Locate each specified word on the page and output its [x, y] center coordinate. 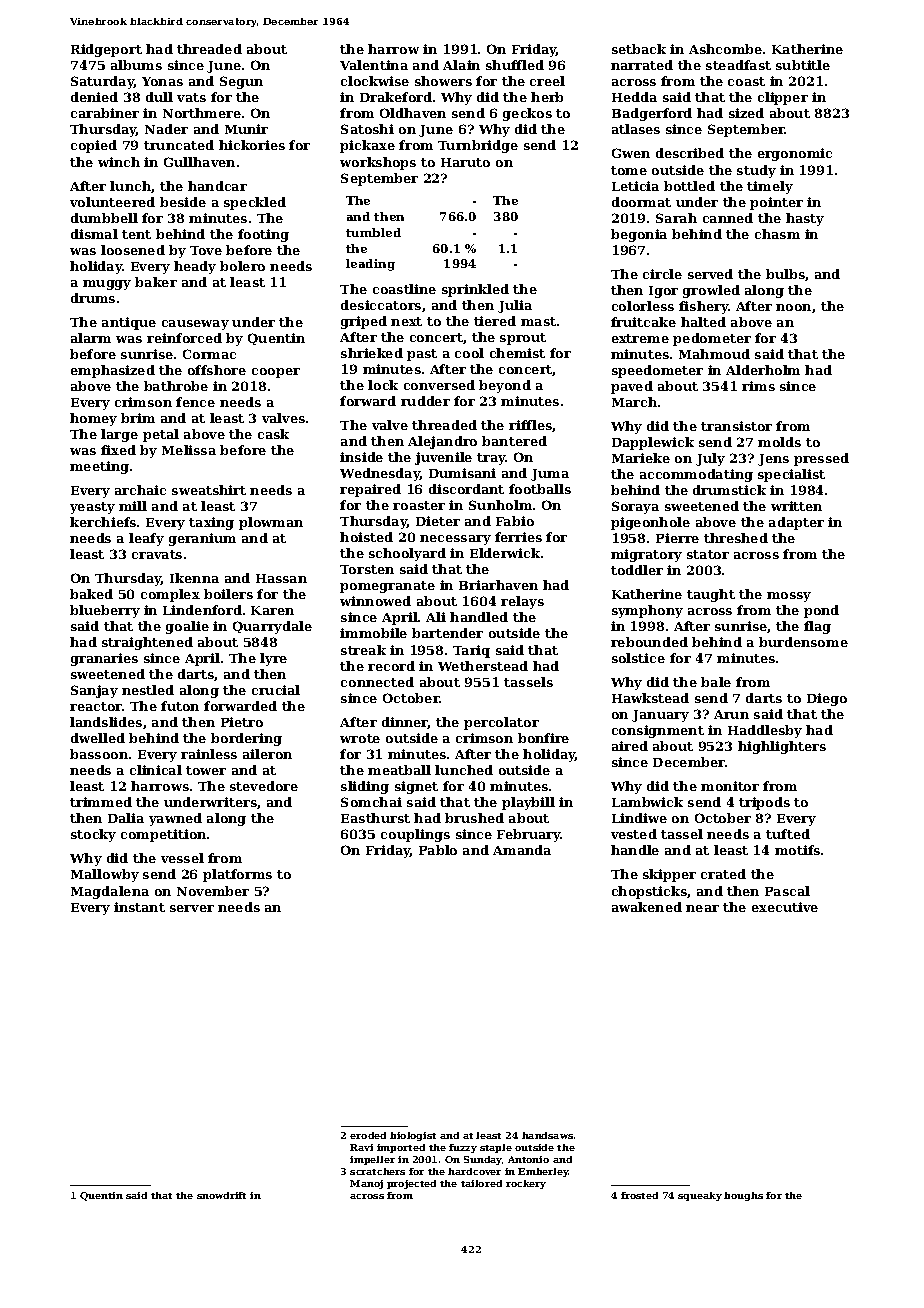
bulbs [785, 274]
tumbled [373, 232]
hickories [252, 145]
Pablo [438, 850]
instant [139, 907]
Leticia [635, 186]
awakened [647, 907]
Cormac [209, 354]
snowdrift [221, 1195]
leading [370, 265]
